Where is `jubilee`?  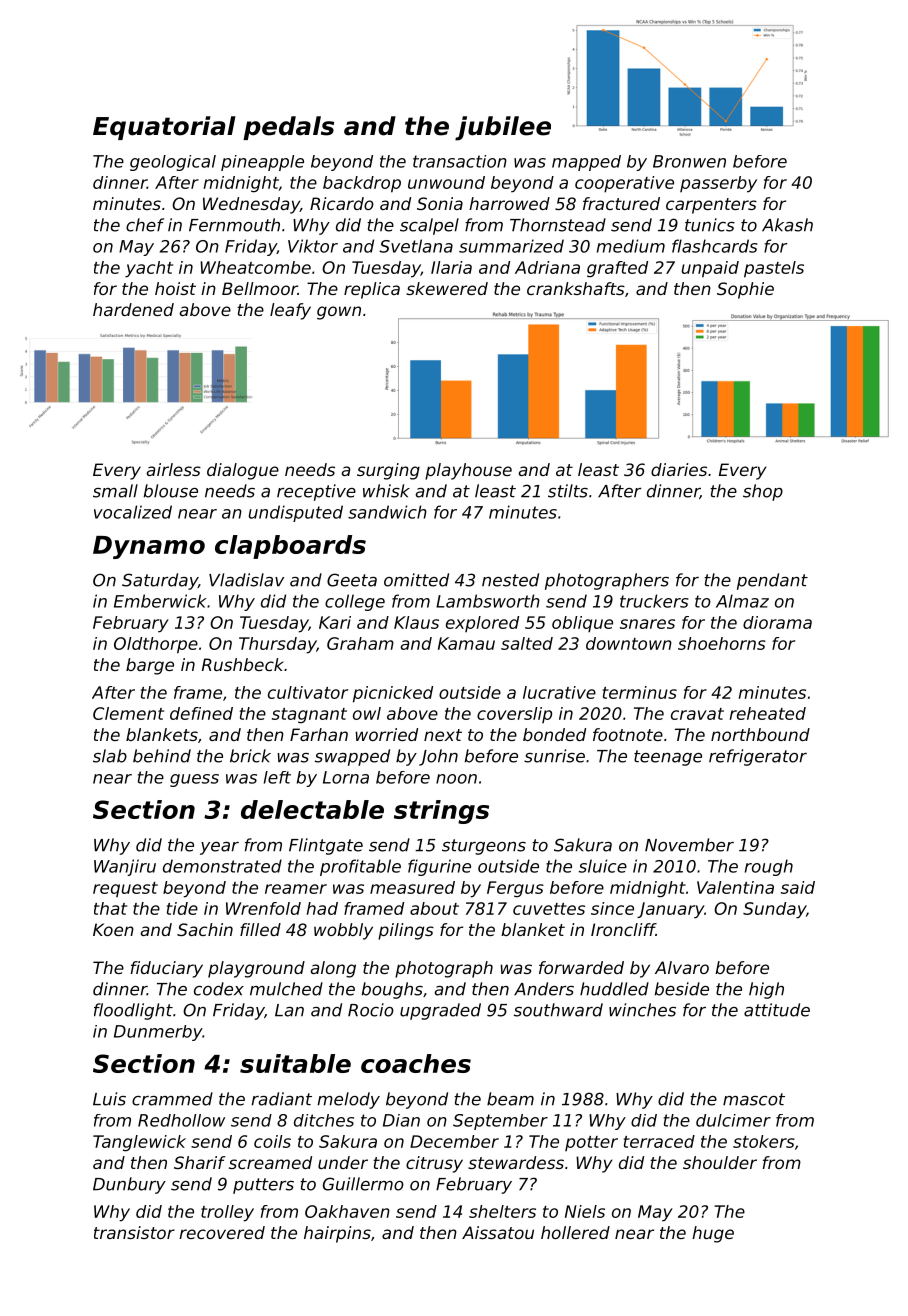
jubilee is located at coordinates (503, 128).
